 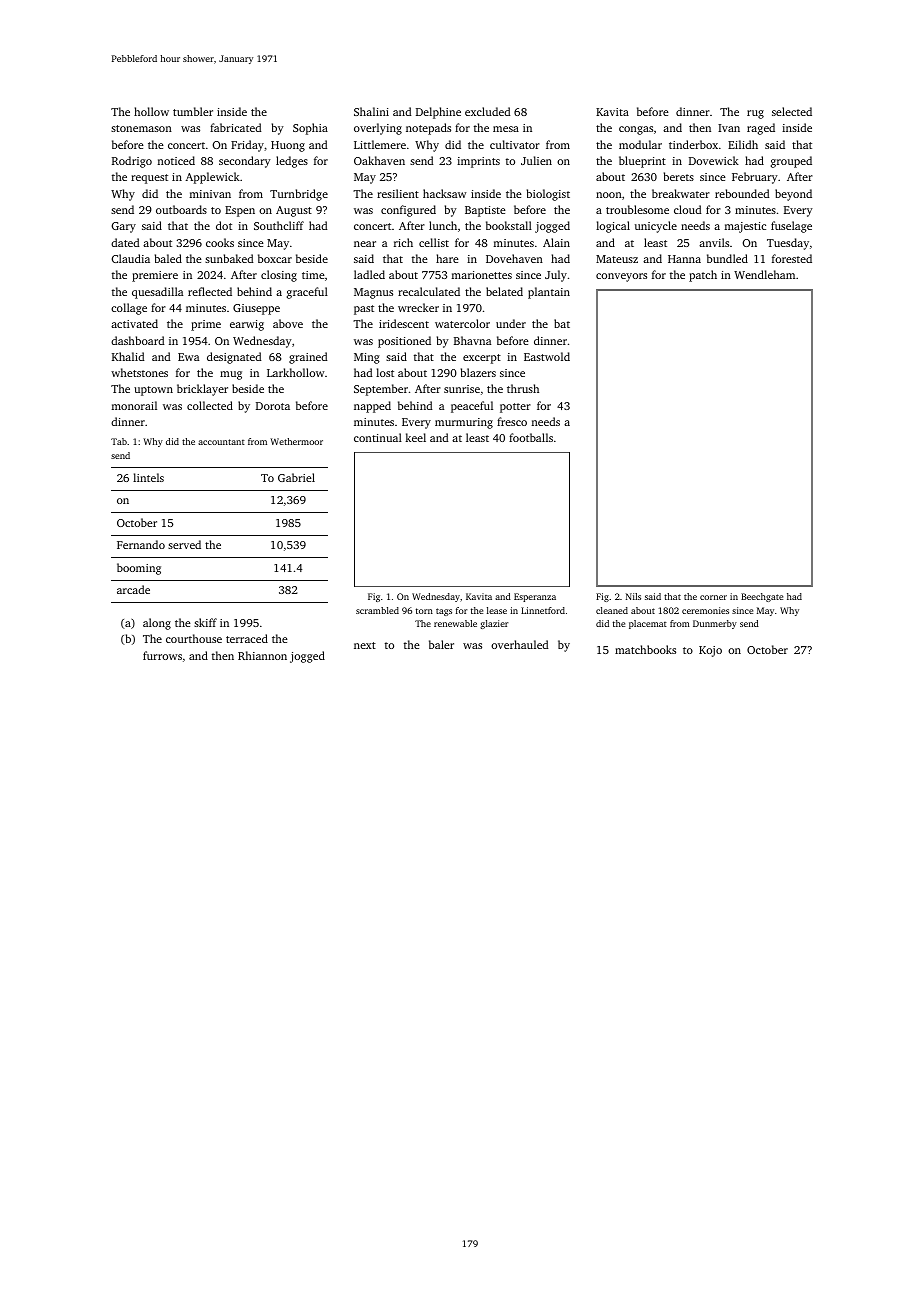 I want to click on time, so click(x=313, y=275).
